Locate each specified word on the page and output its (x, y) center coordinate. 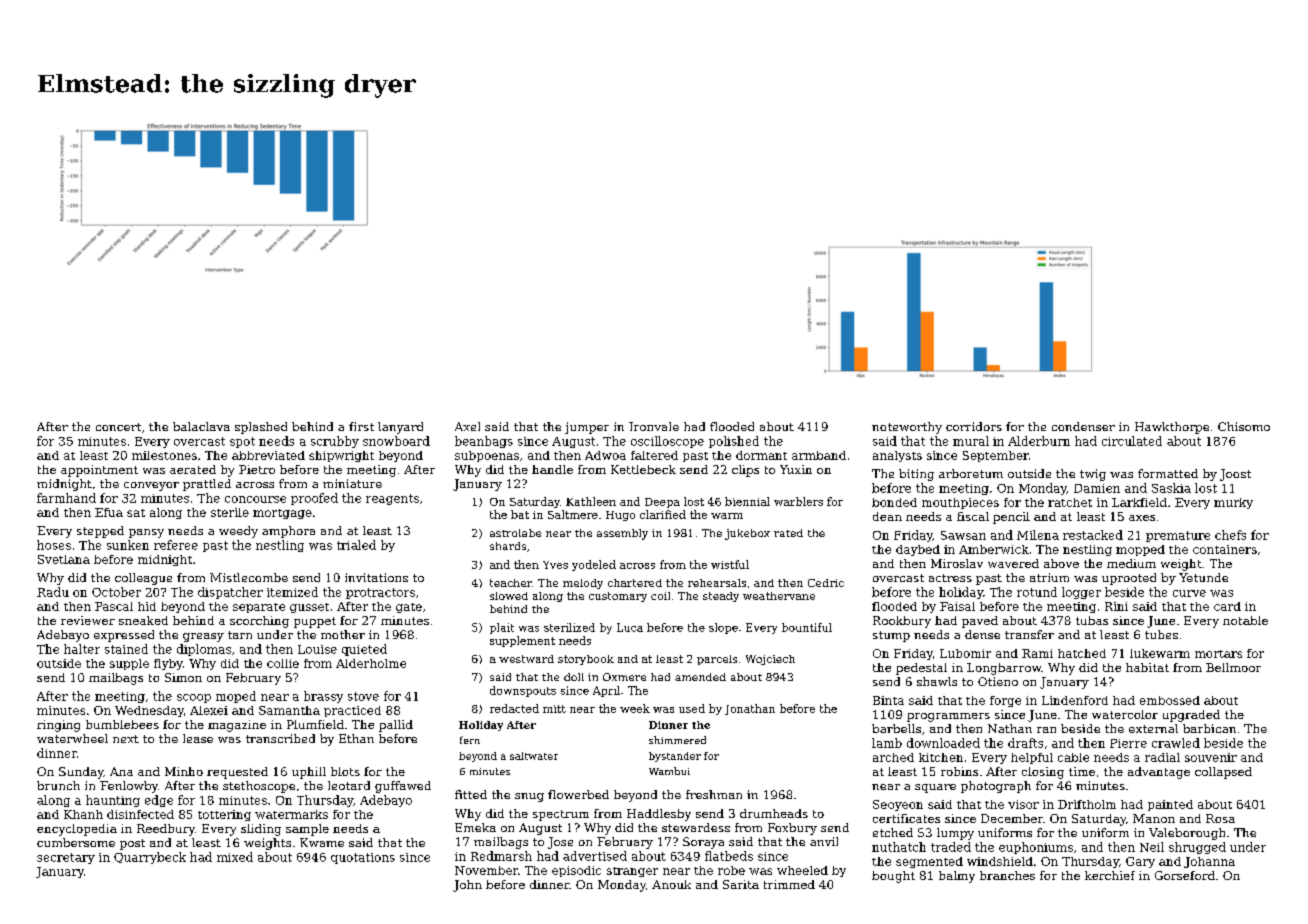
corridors (974, 426)
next (126, 739)
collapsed (1223, 773)
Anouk (671, 884)
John (467, 886)
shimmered (677, 740)
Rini (1116, 606)
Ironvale (654, 426)
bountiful (807, 627)
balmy (957, 877)
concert (118, 427)
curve (1189, 593)
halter (82, 649)
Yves (555, 565)
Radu (53, 592)
